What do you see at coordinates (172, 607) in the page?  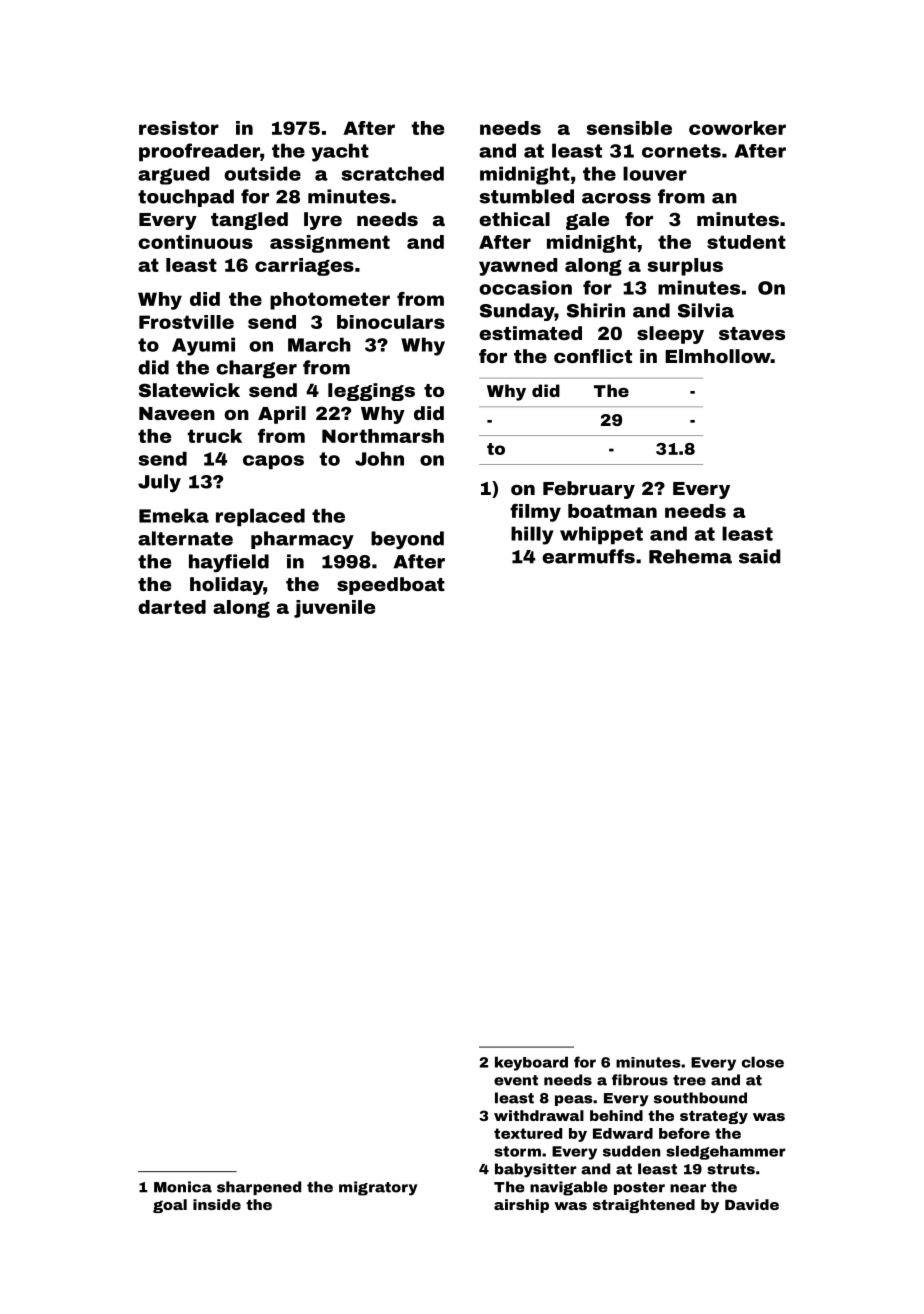 I see `darted` at bounding box center [172, 607].
